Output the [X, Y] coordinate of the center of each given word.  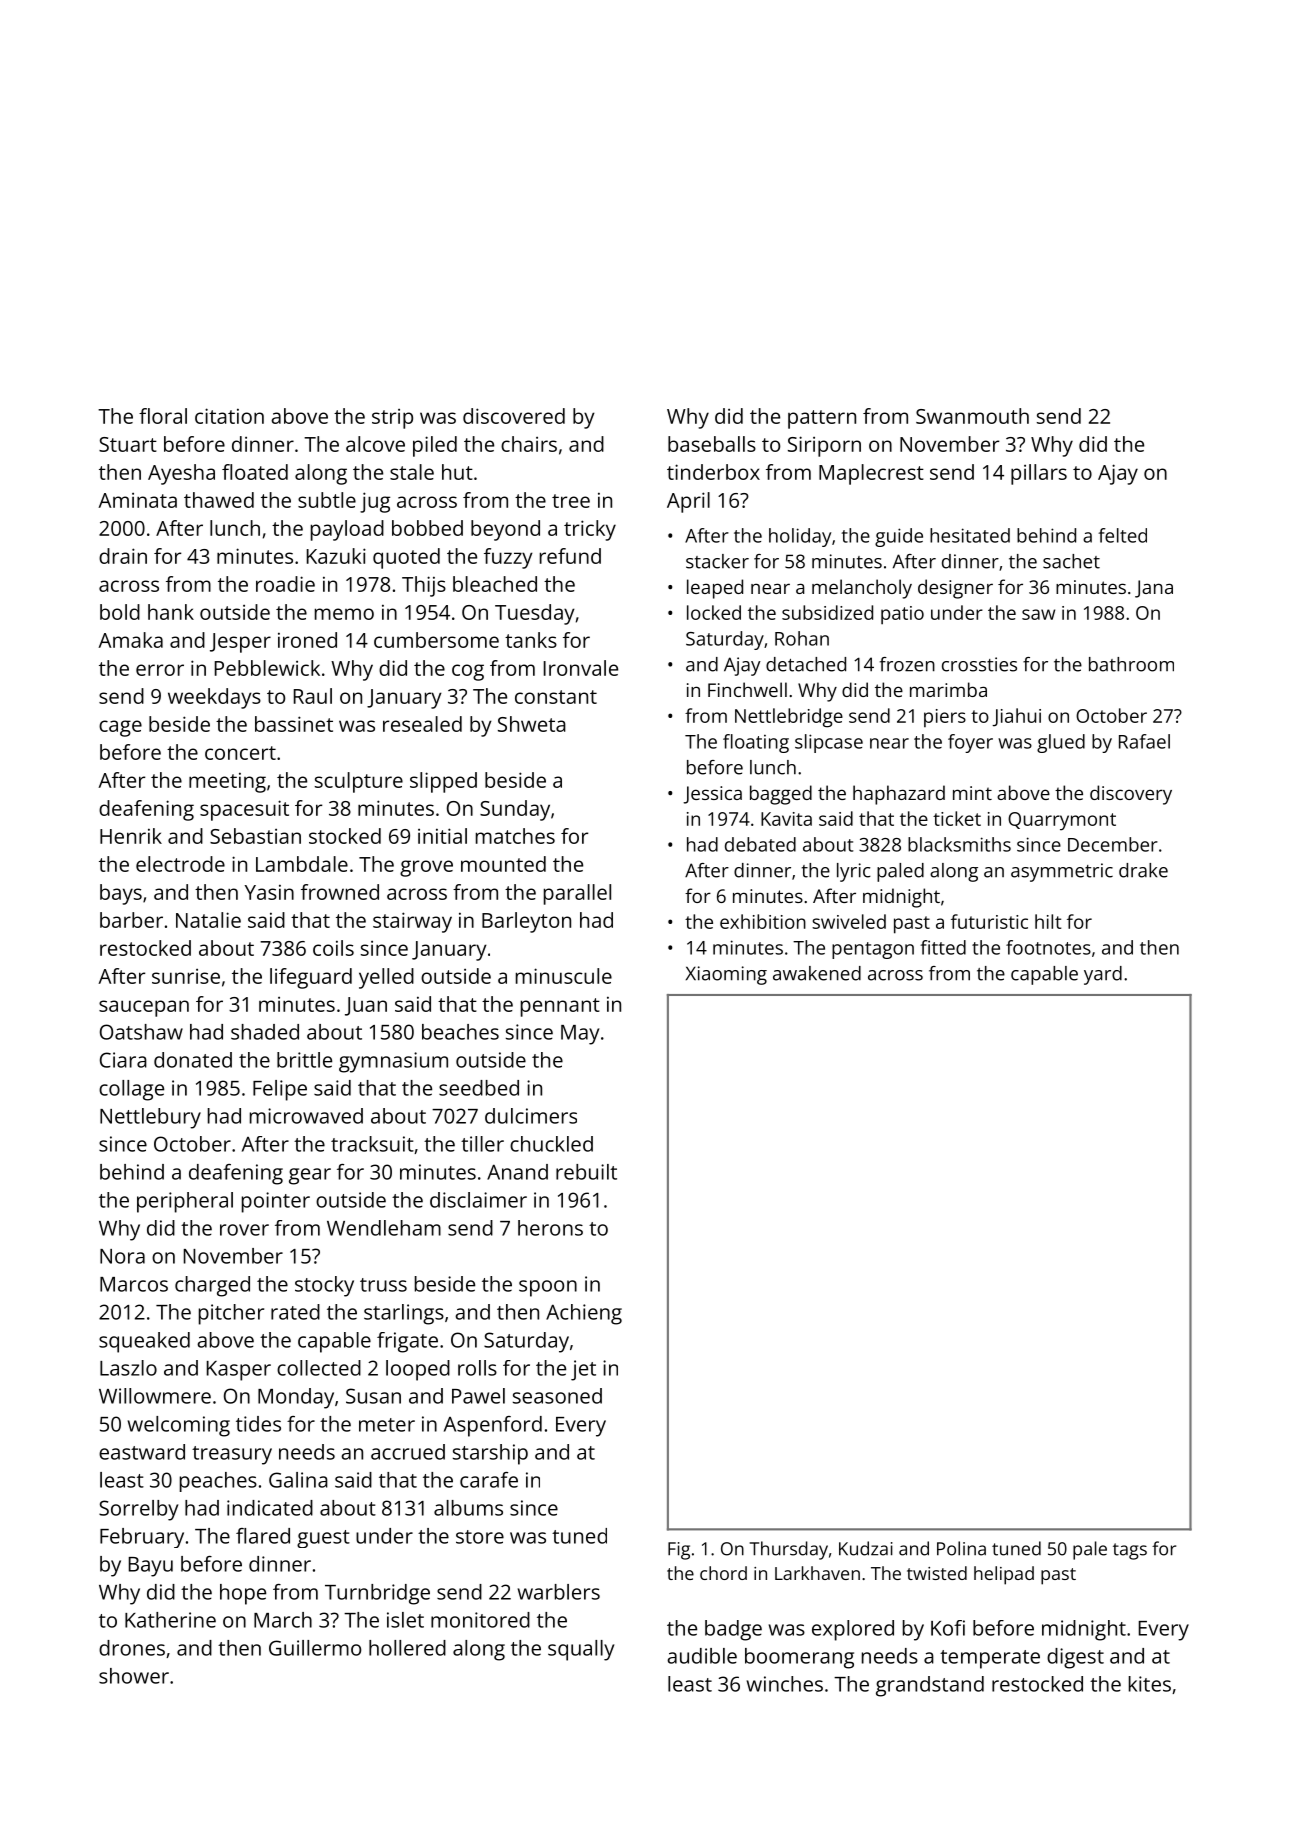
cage [120, 728]
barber [131, 920]
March [283, 1620]
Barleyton [526, 922]
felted [1122, 535]
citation [229, 416]
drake [1143, 870]
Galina [298, 1480]
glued [1061, 743]
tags [1130, 1551]
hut [457, 472]
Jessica [712, 795]
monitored [480, 1620]
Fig [679, 1551]
